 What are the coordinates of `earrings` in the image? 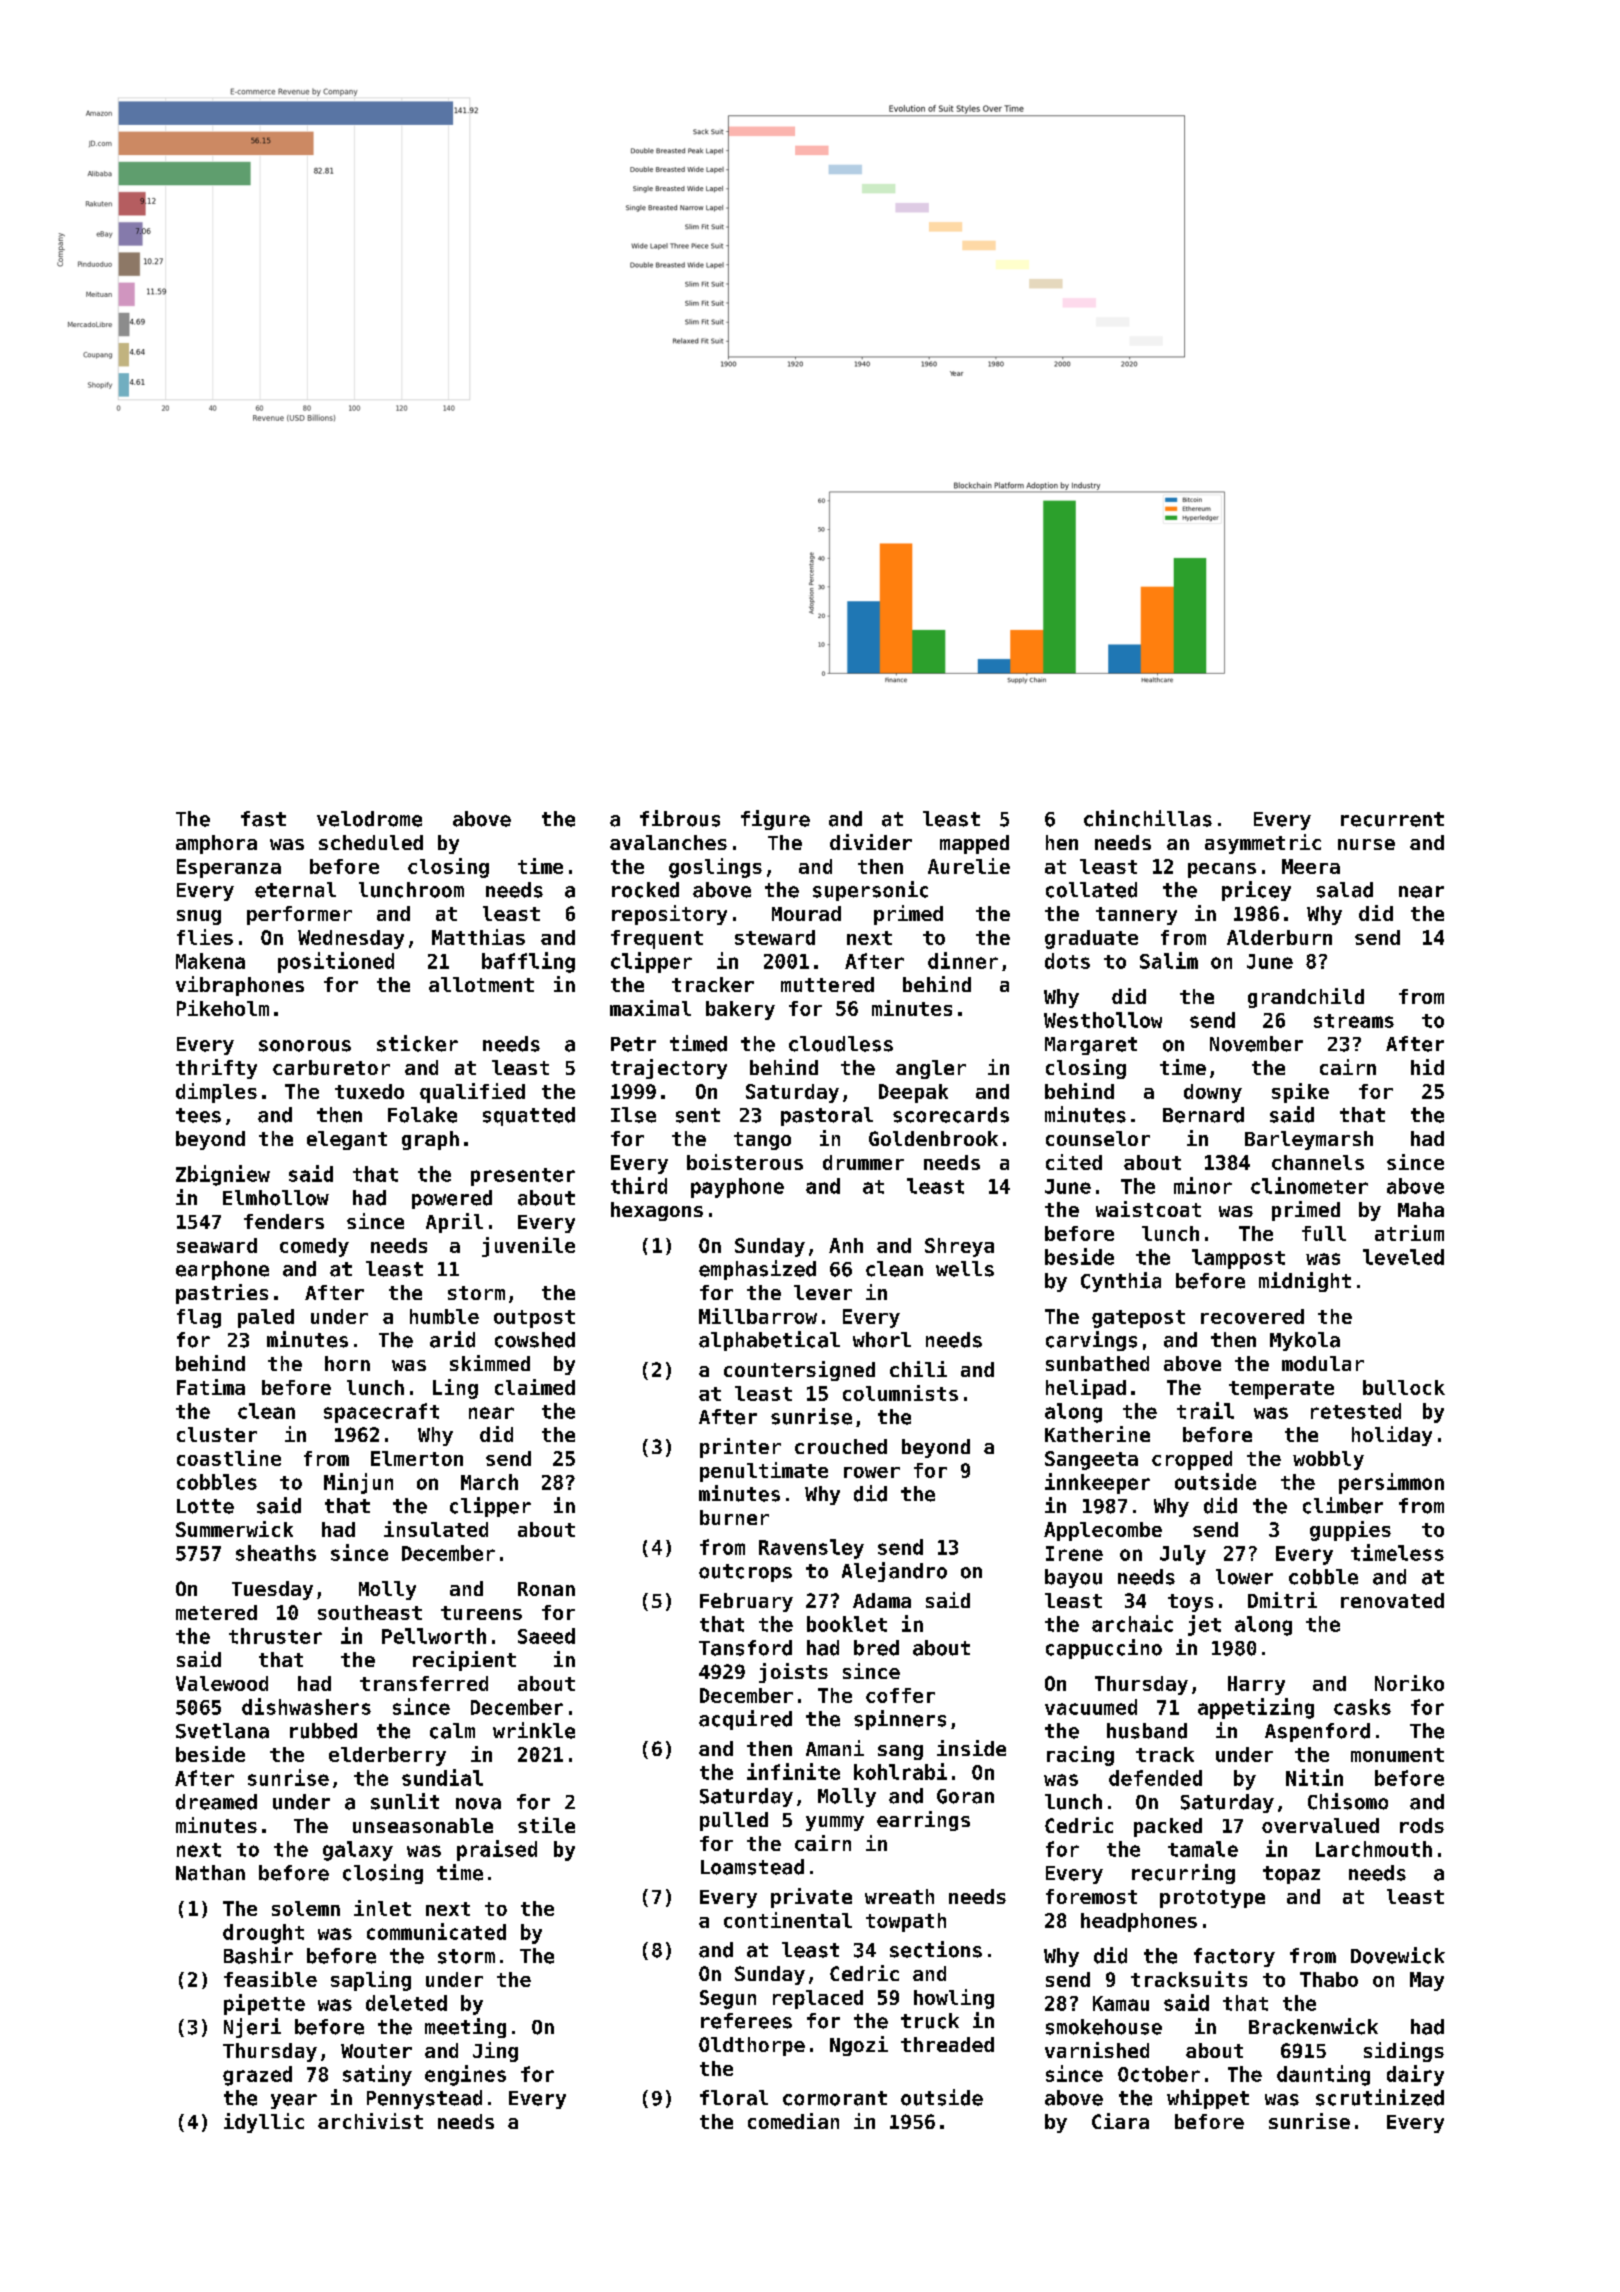 It's located at (923, 1821).
